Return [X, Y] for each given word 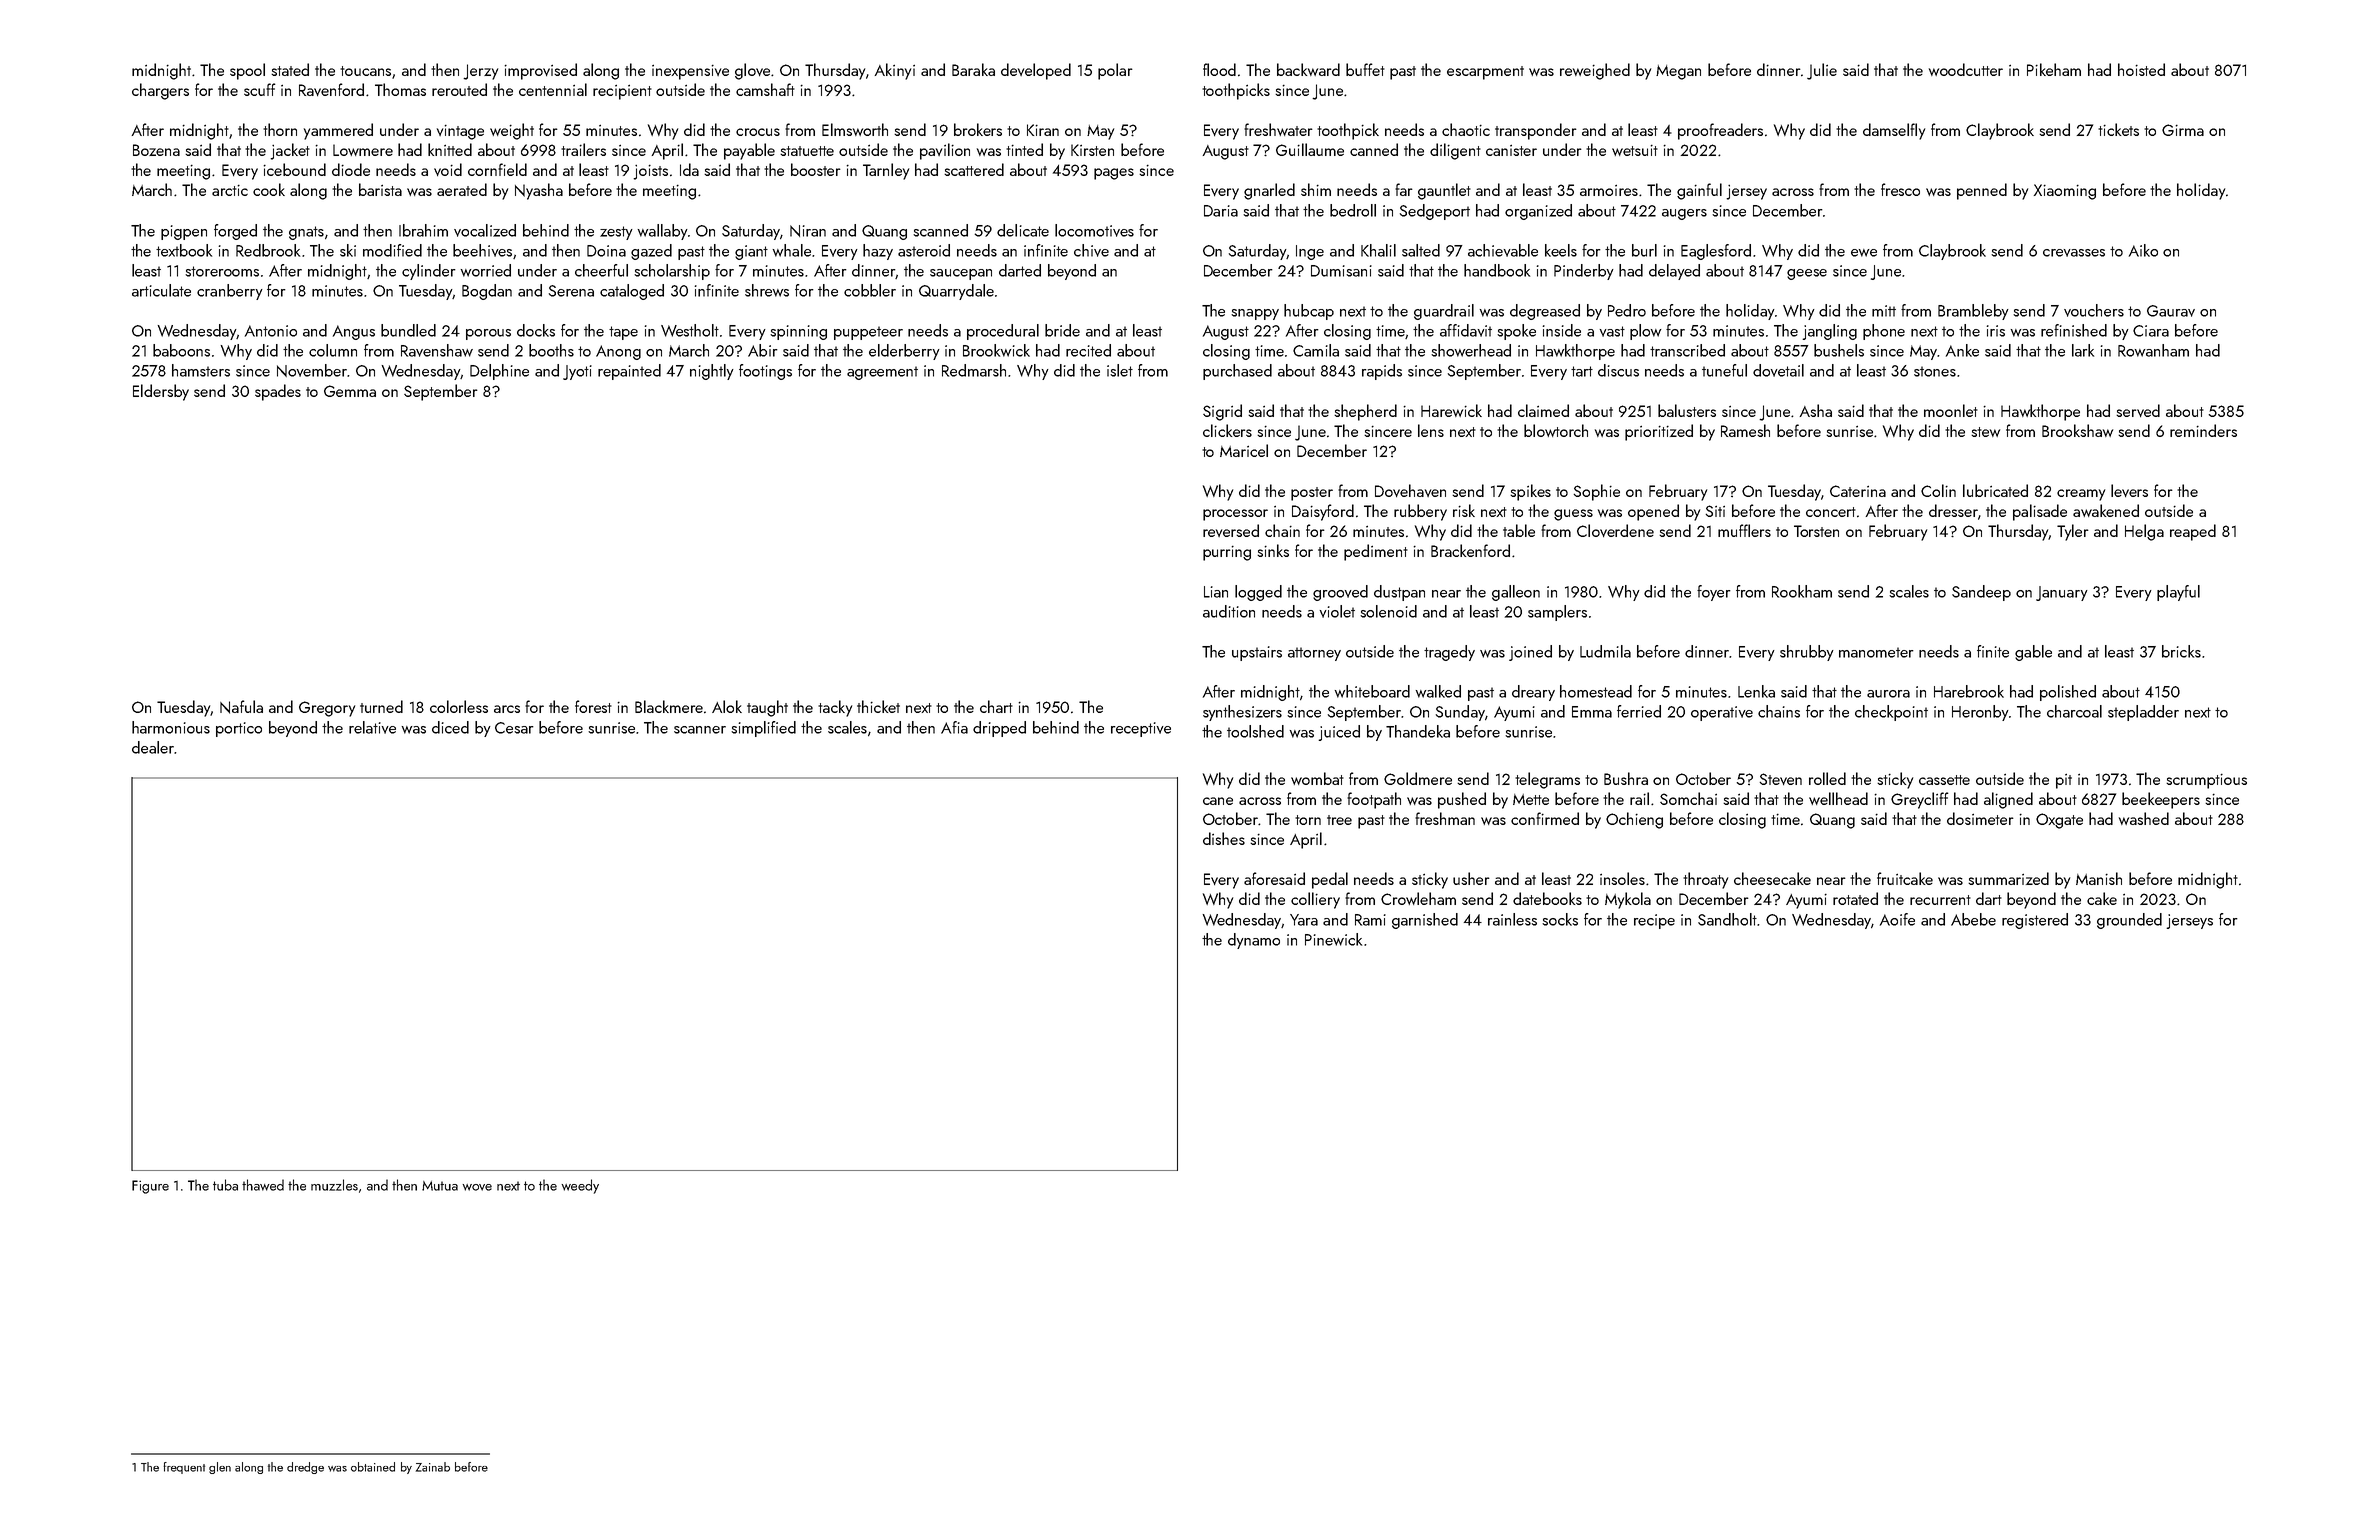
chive [1091, 250]
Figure [150, 1187]
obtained [373, 1467]
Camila [1316, 350]
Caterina [1858, 491]
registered [2035, 921]
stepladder [2143, 713]
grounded [2129, 921]
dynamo [1254, 941]
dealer [153, 747]
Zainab [433, 1467]
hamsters [201, 370]
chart [996, 706]
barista [380, 189]
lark [2083, 350]
